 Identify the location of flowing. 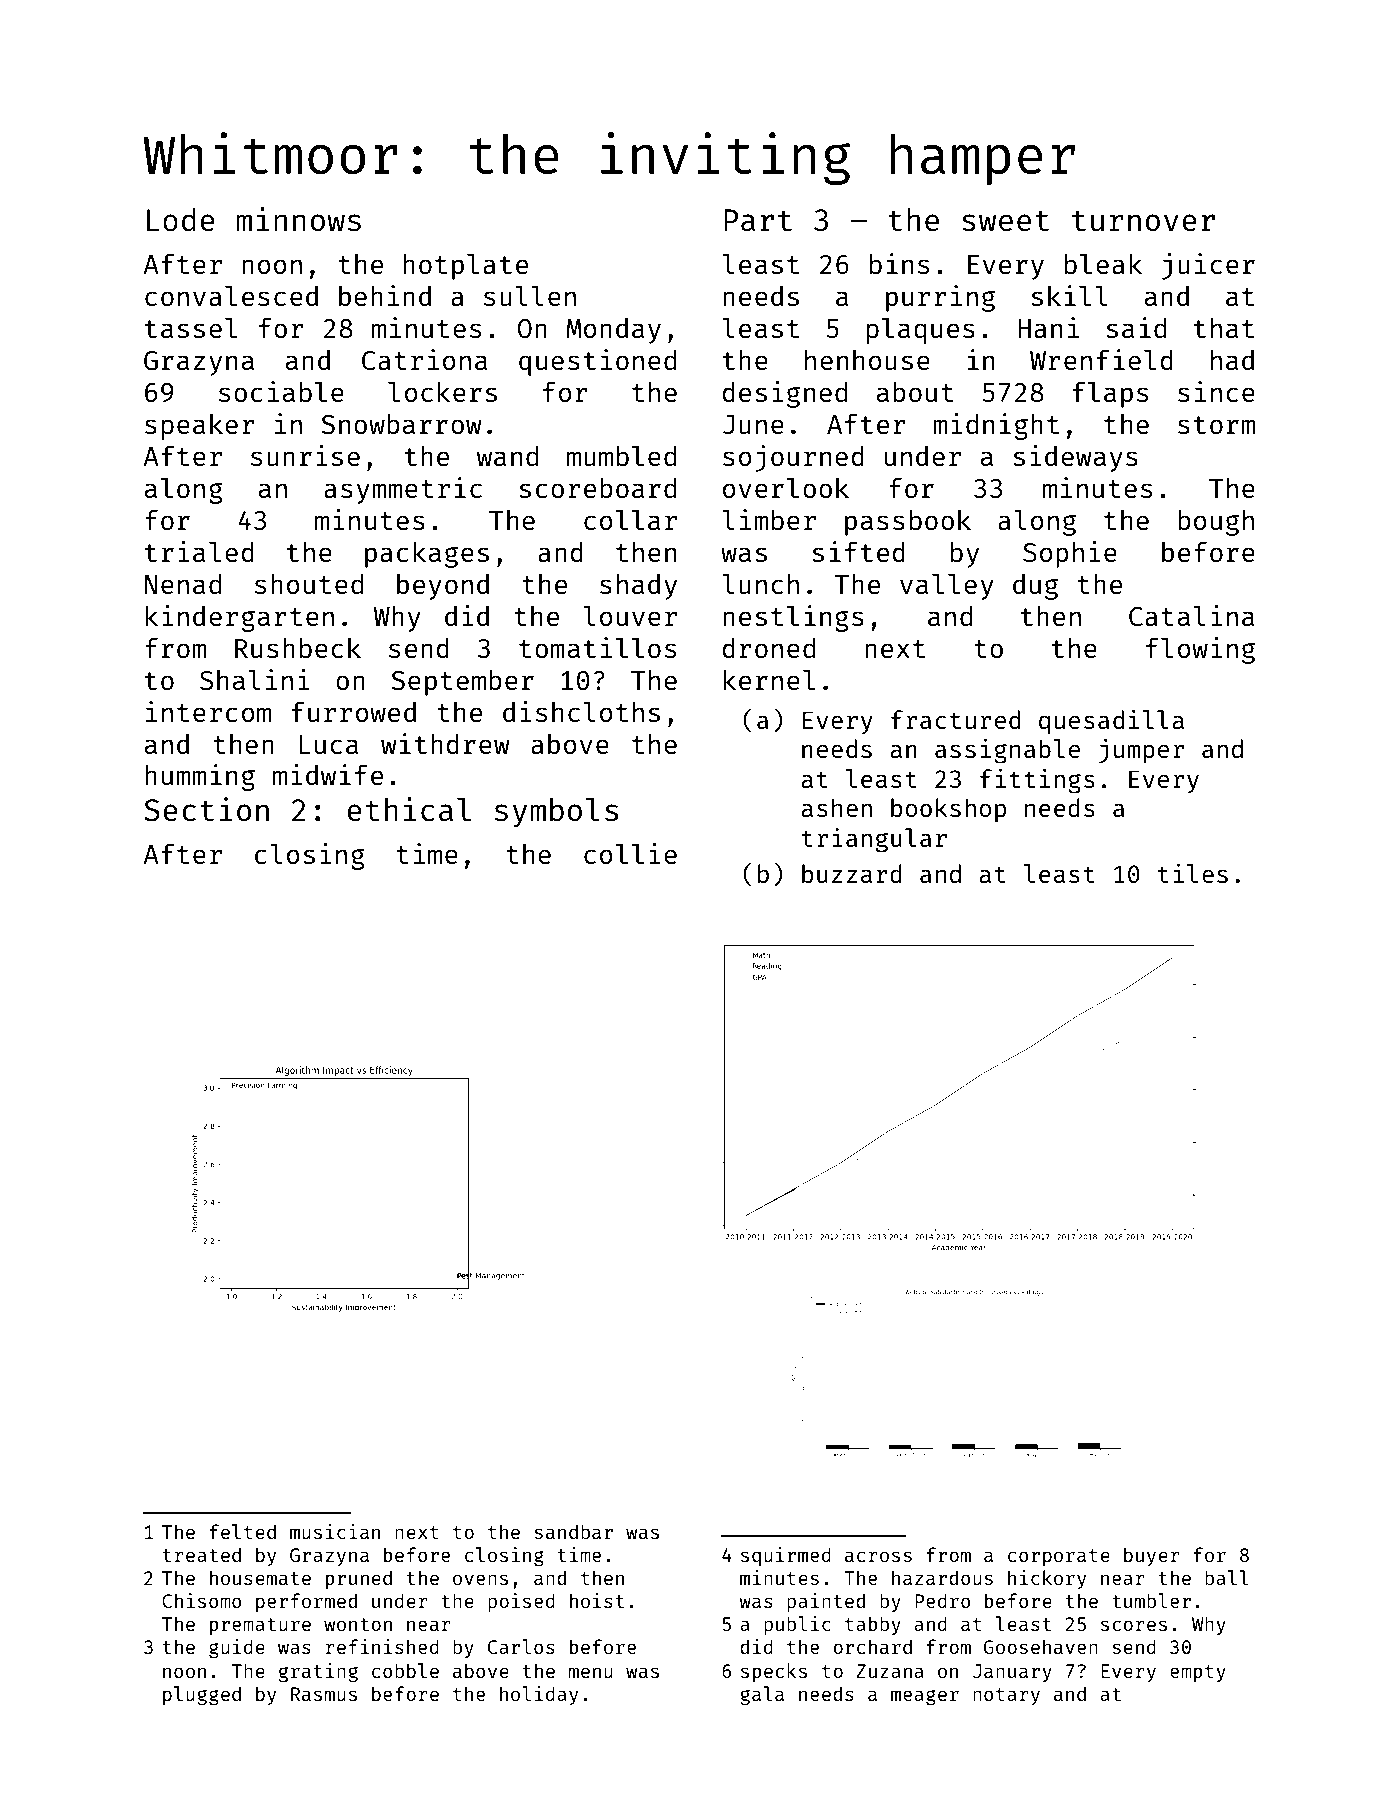
(1200, 650).
